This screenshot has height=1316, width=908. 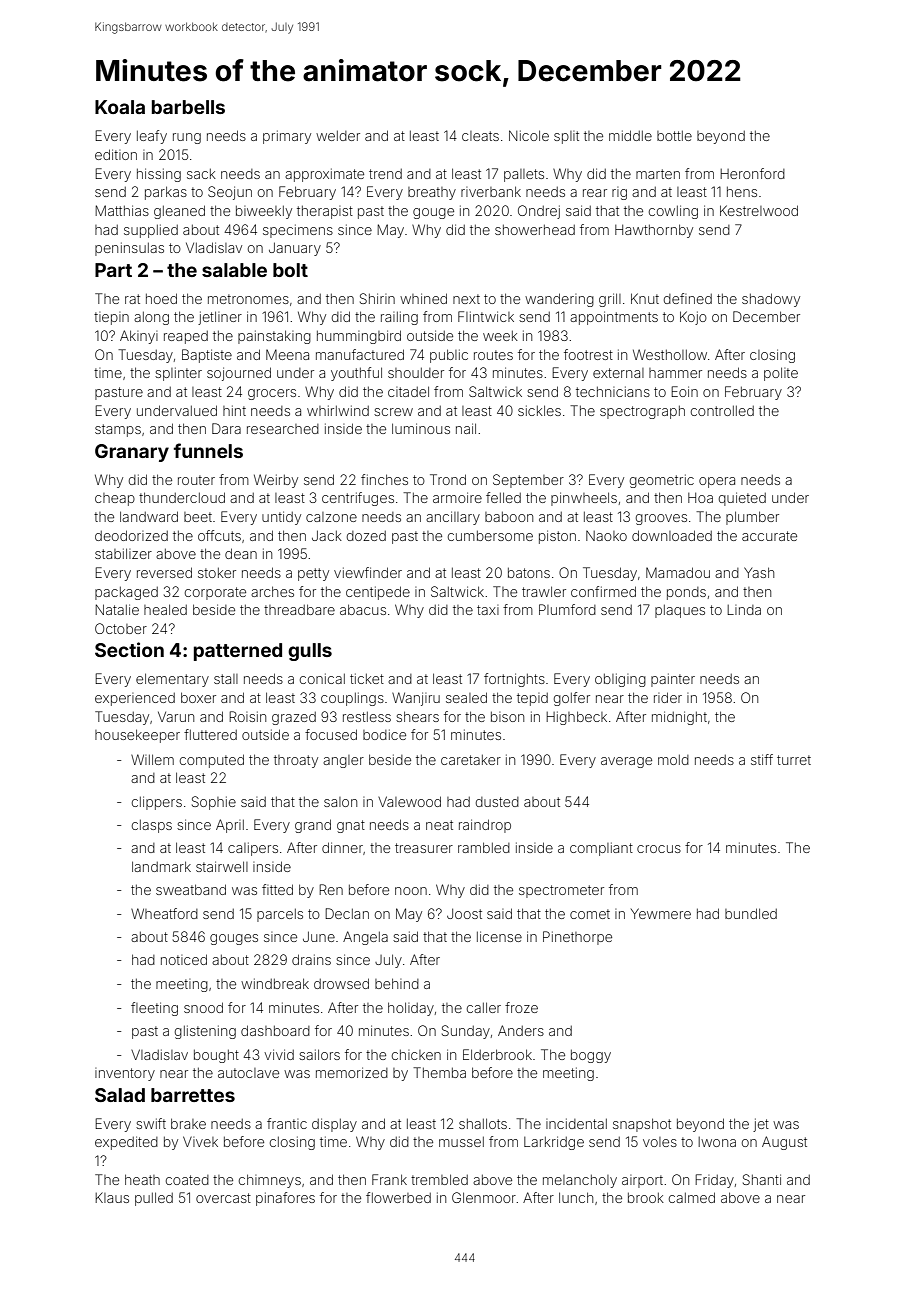 I want to click on Kestrelwood, so click(x=759, y=210).
